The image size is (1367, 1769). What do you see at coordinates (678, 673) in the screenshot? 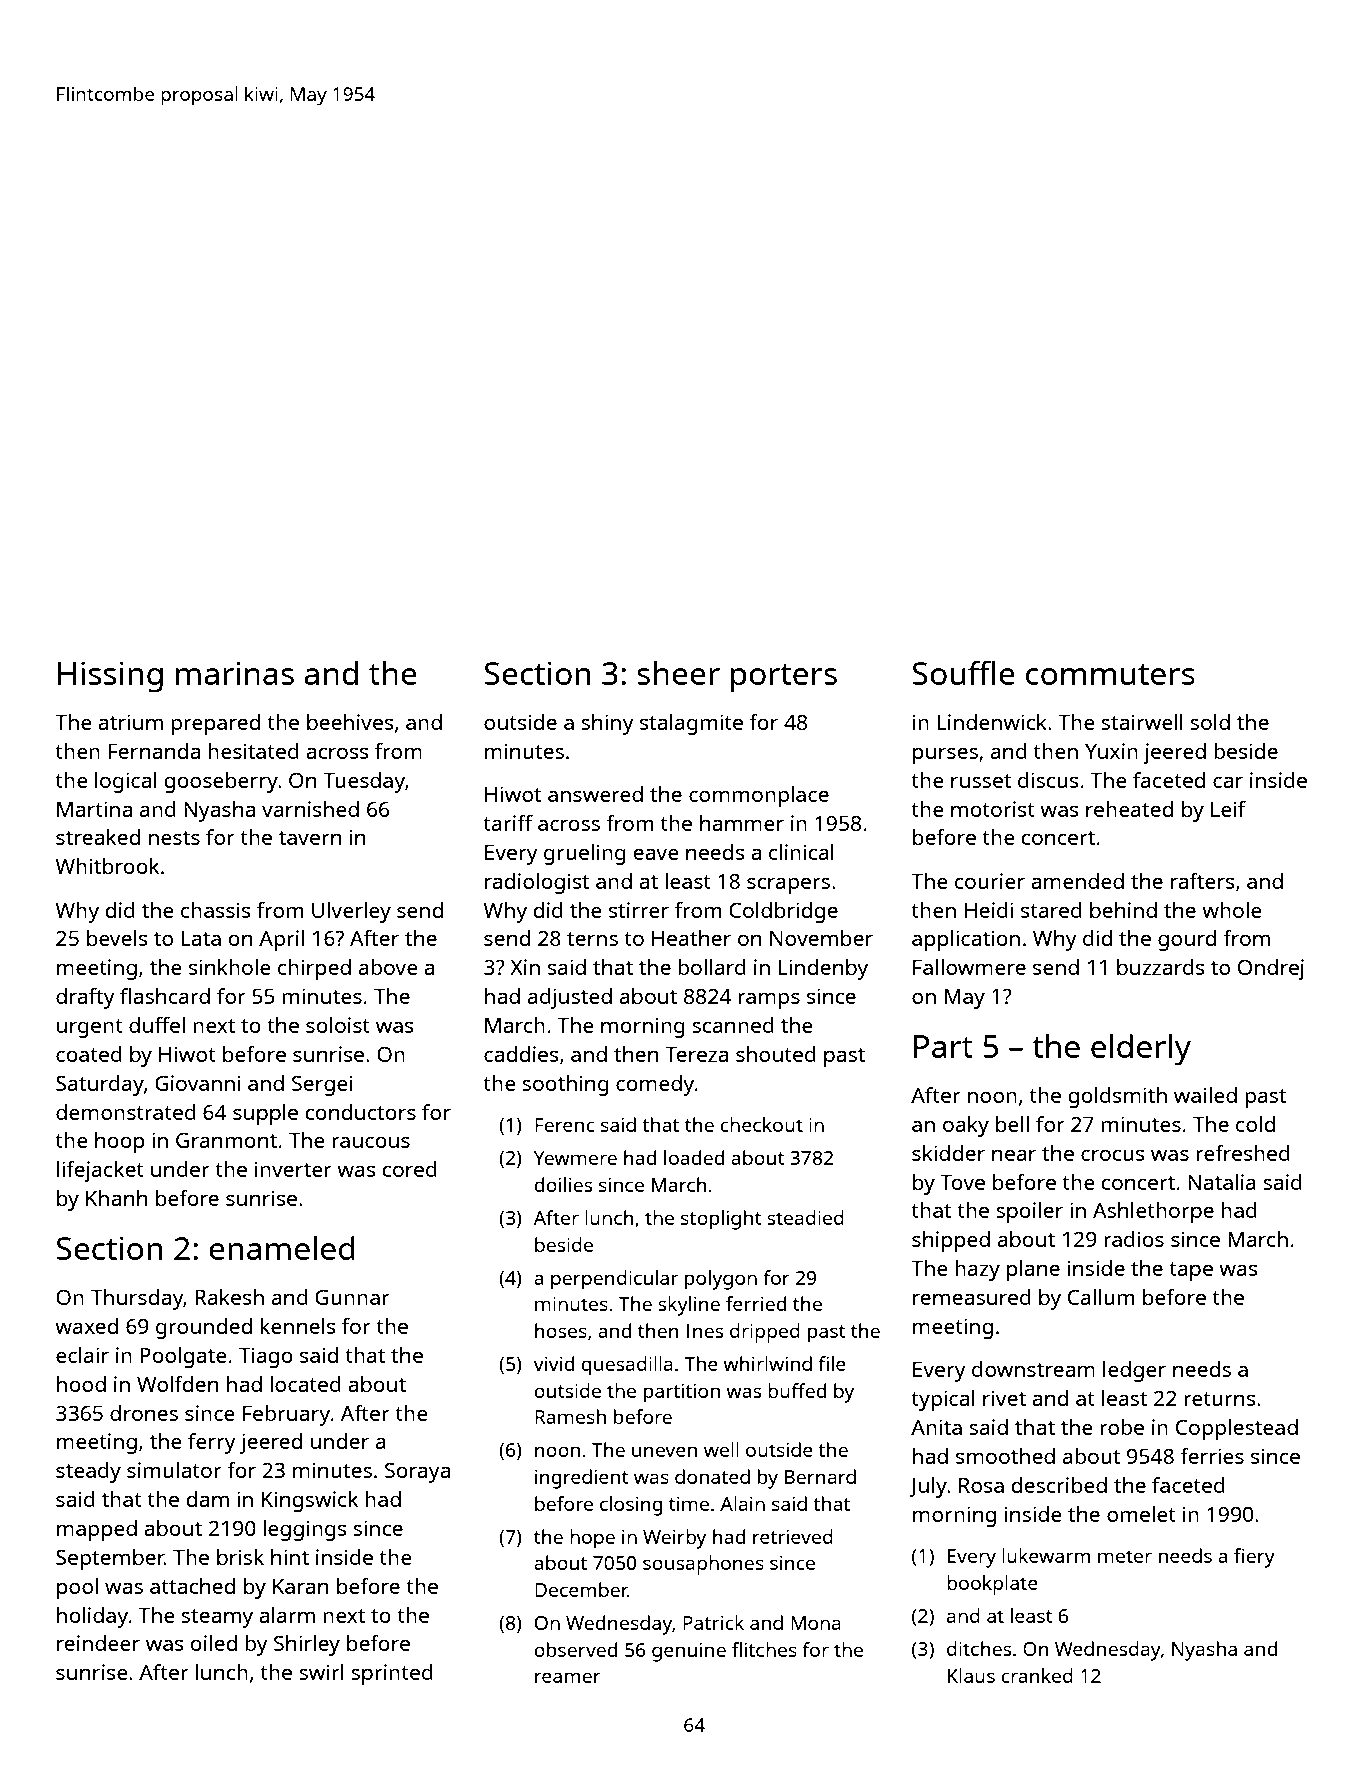
I see `sheer` at bounding box center [678, 673].
